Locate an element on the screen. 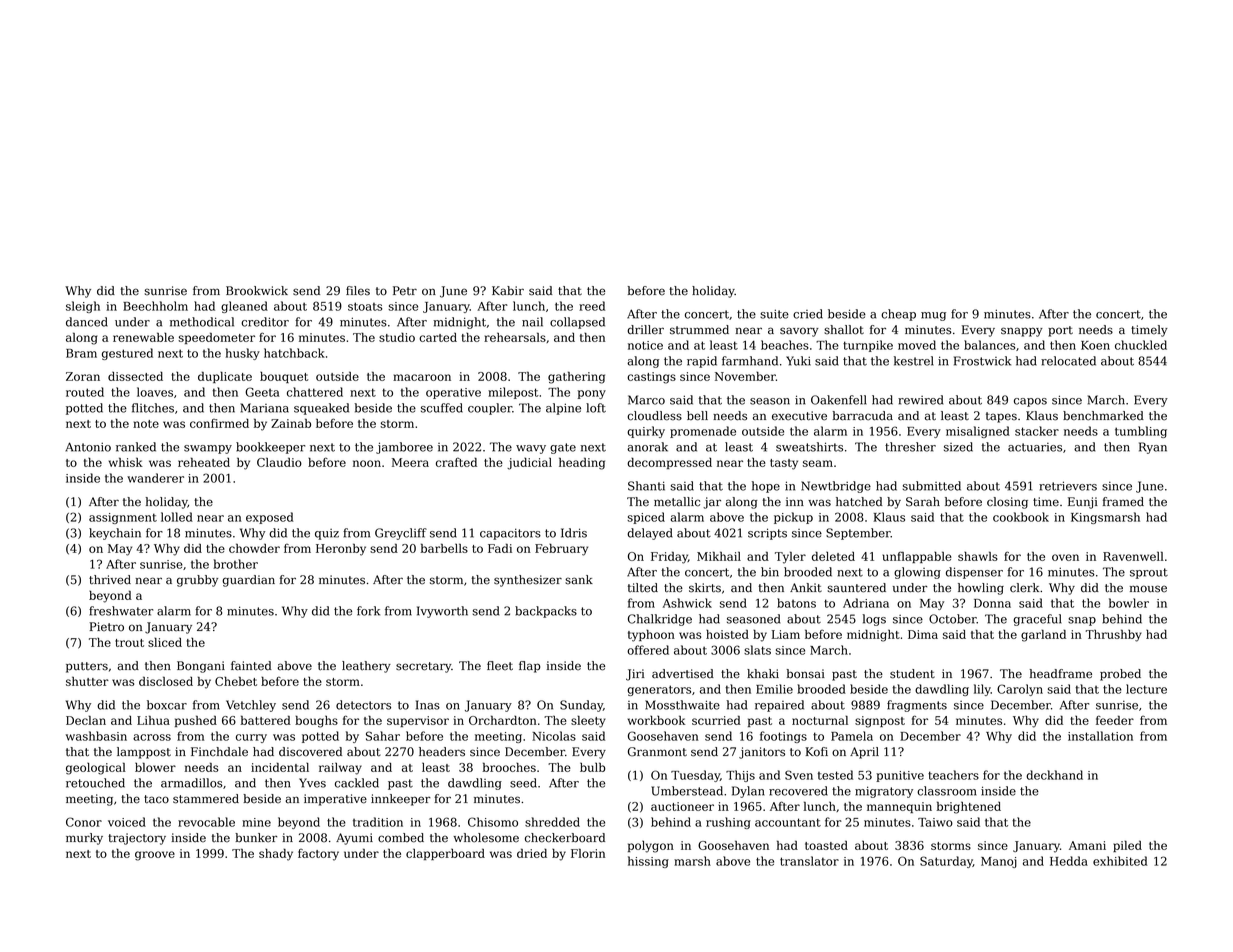  geological is located at coordinates (96, 768).
